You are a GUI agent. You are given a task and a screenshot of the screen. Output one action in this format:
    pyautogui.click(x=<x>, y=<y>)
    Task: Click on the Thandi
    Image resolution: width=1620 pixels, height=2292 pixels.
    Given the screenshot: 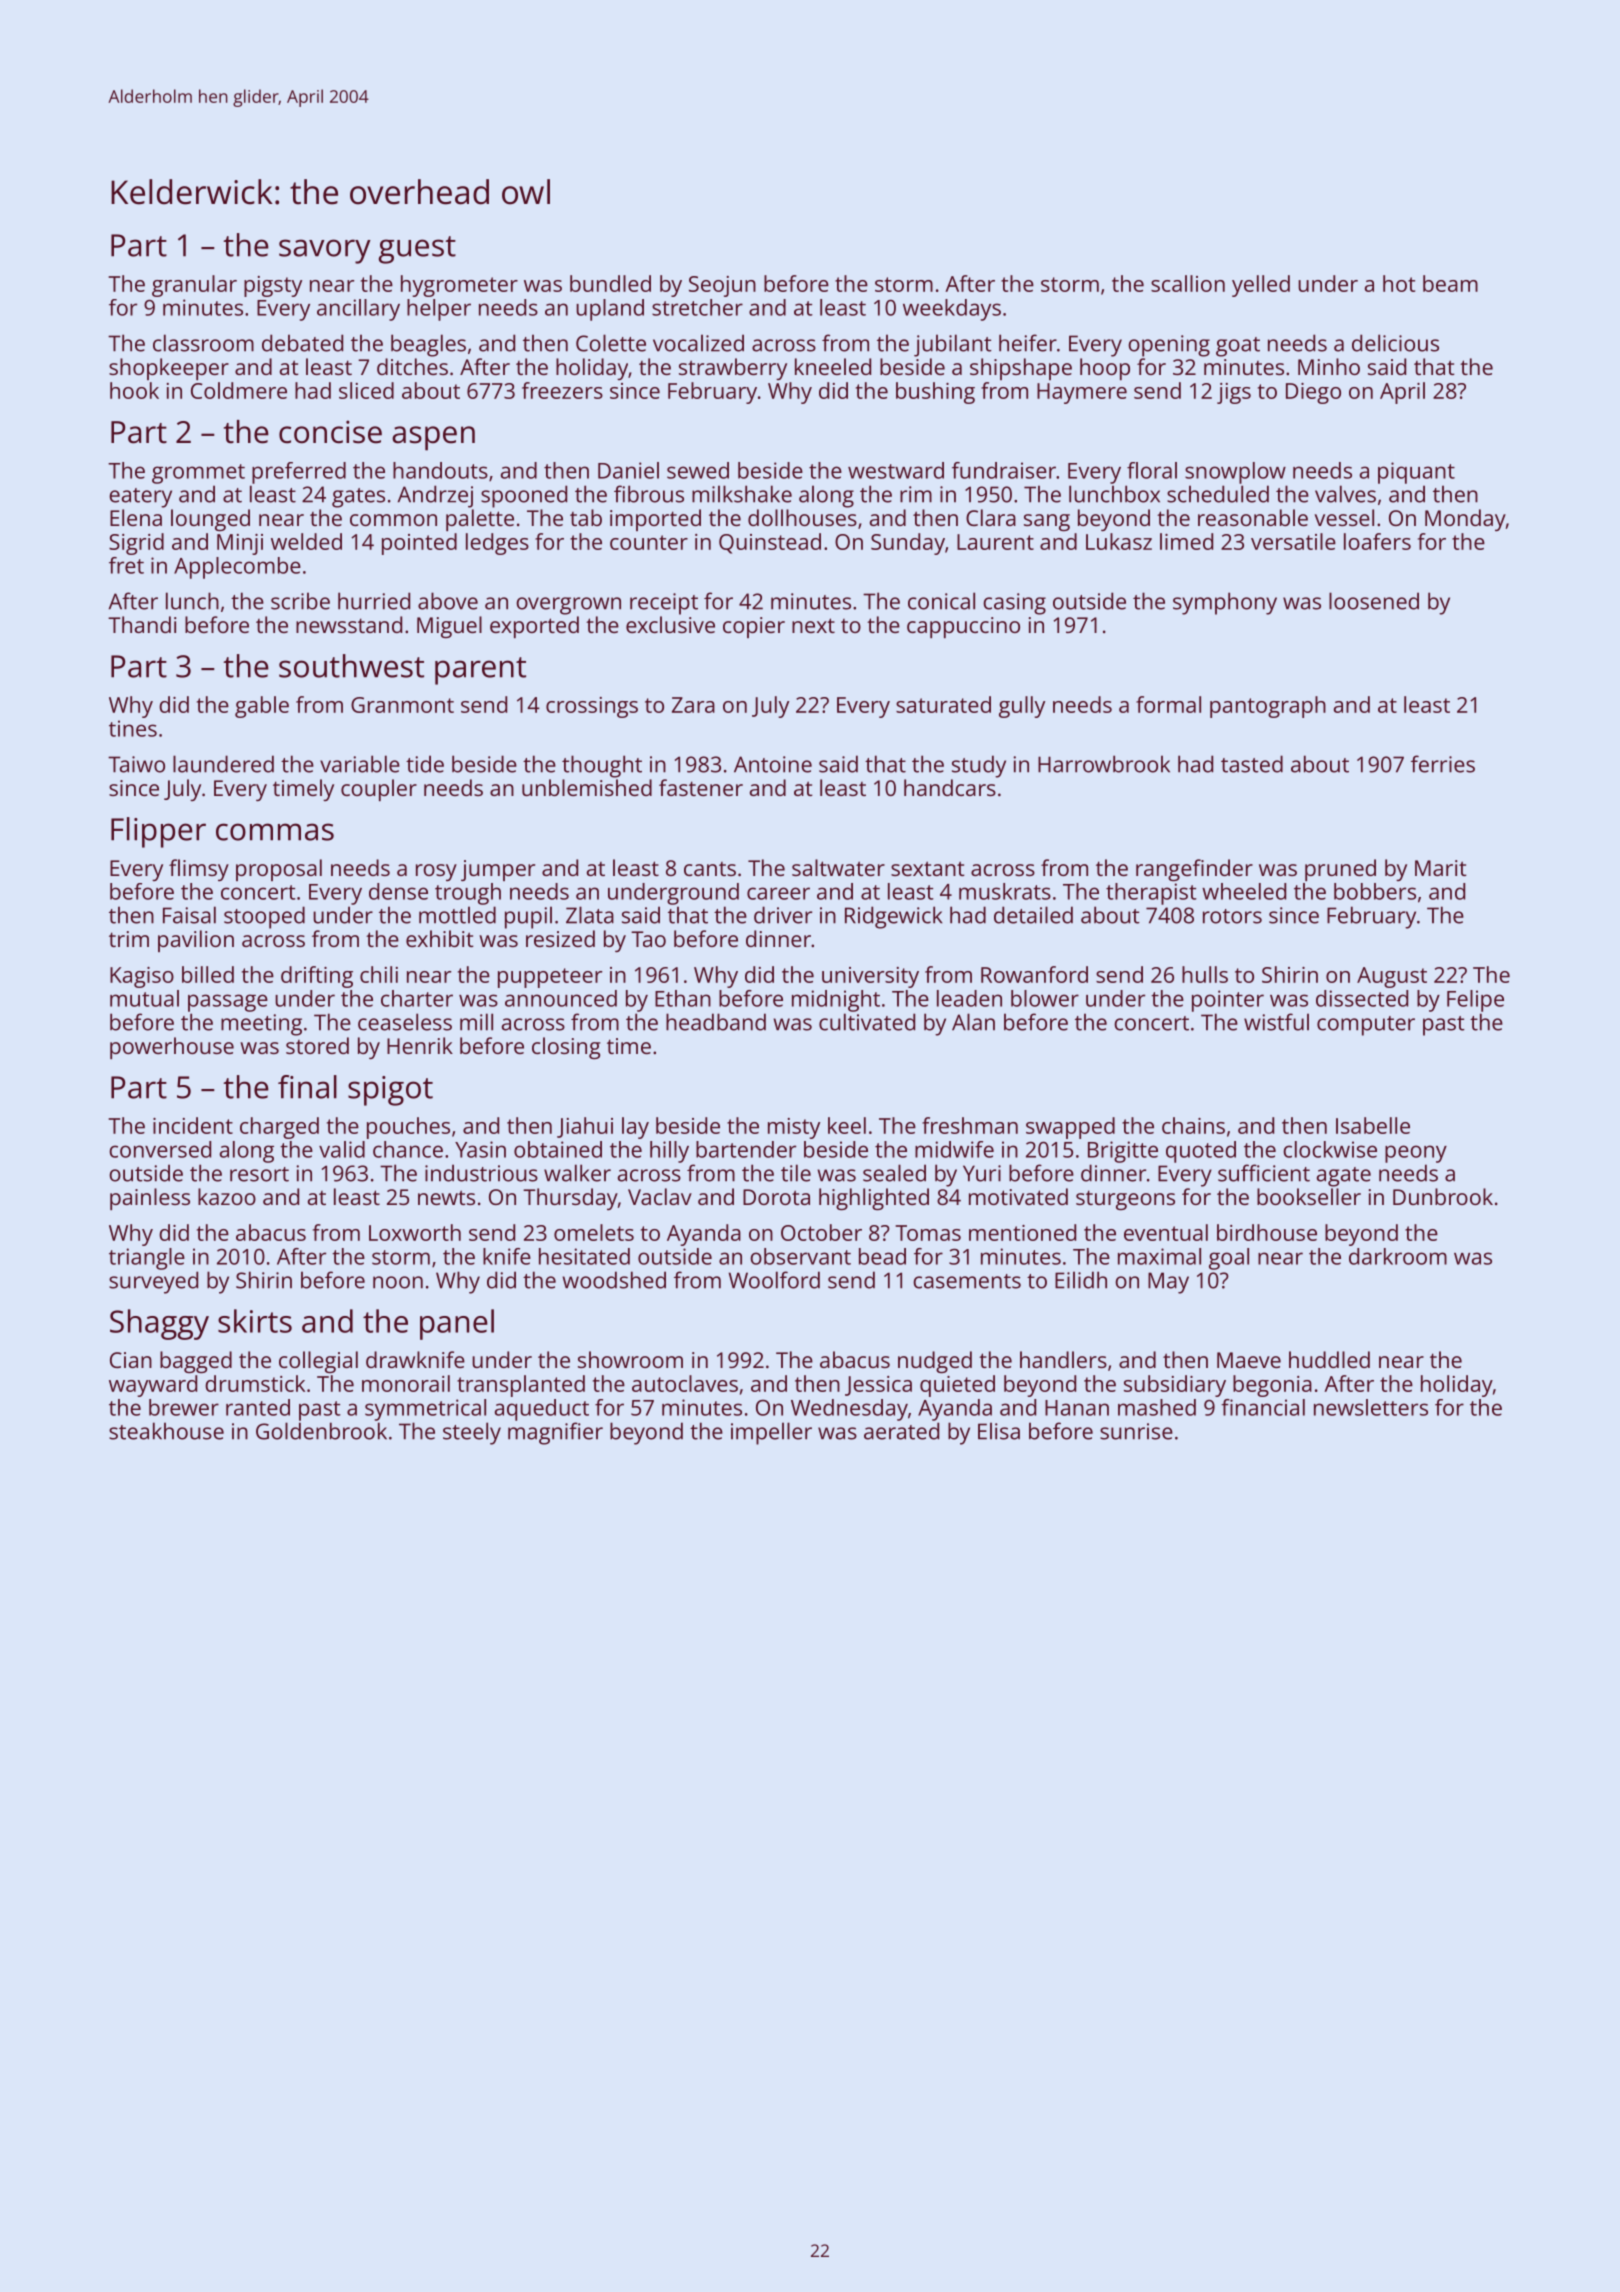 What is the action you would take?
    pyautogui.click(x=142, y=624)
